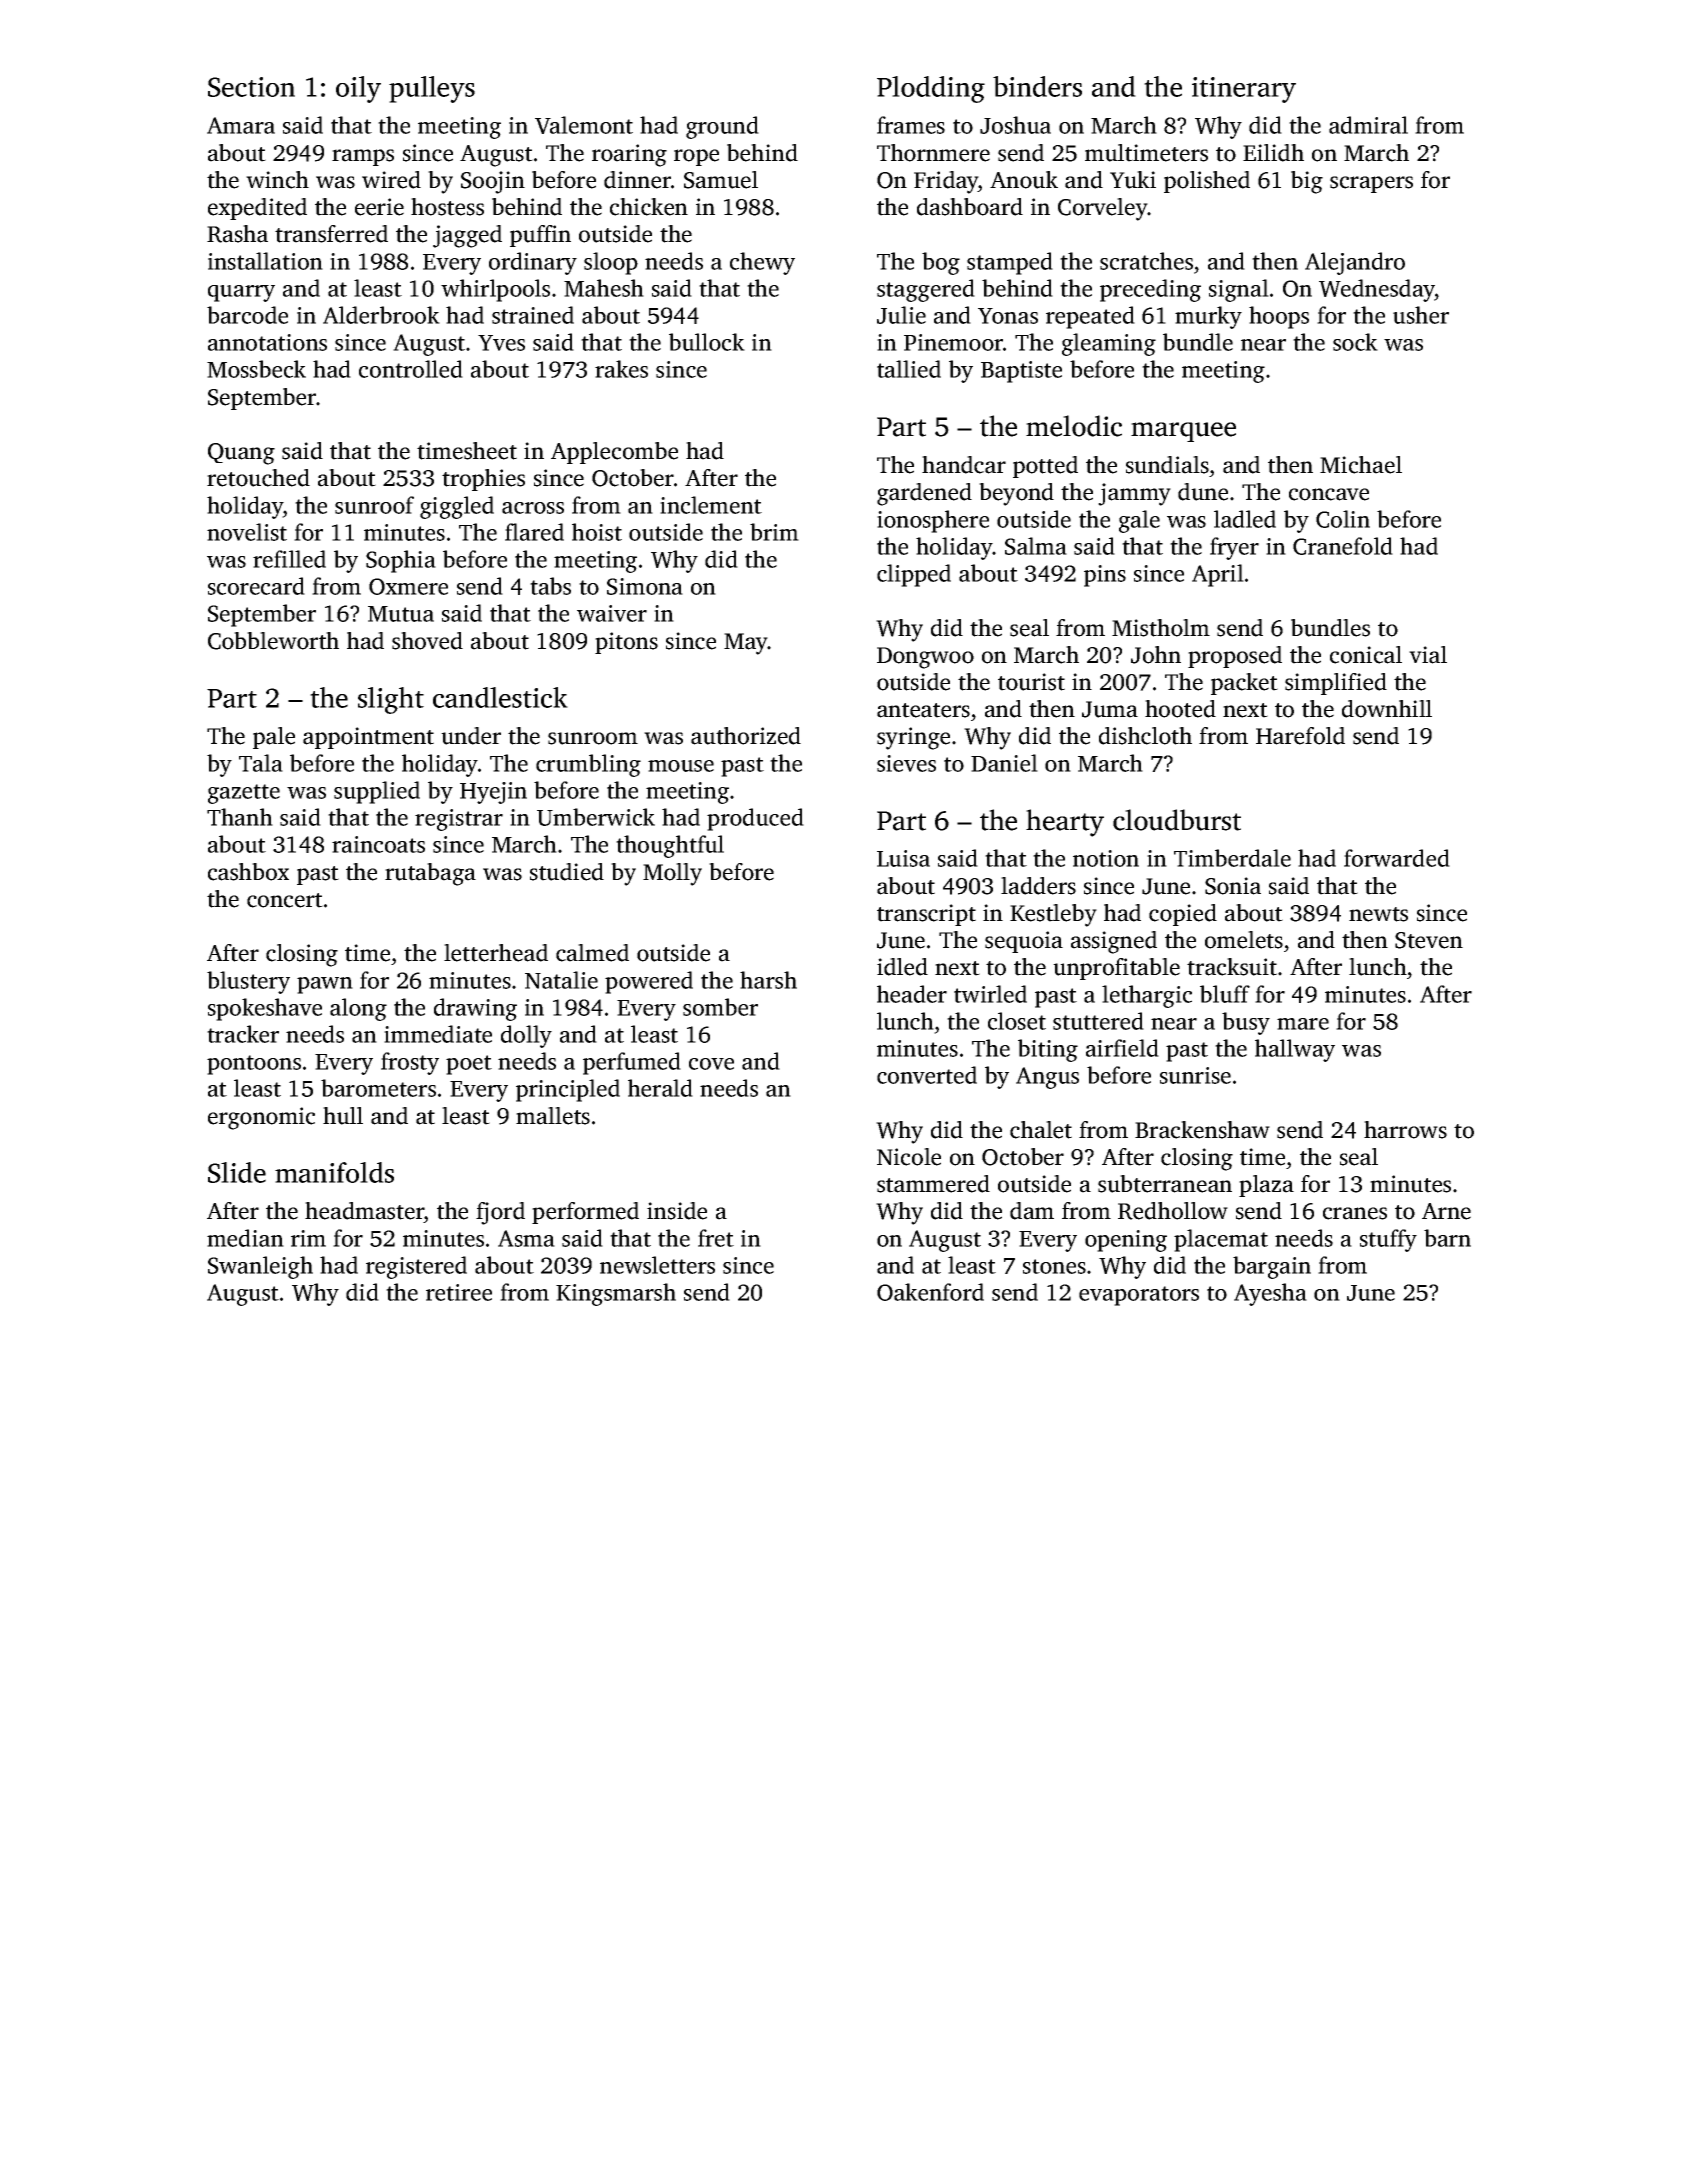 The width and height of the image is (1683, 2178). I want to click on crumbling, so click(588, 765).
